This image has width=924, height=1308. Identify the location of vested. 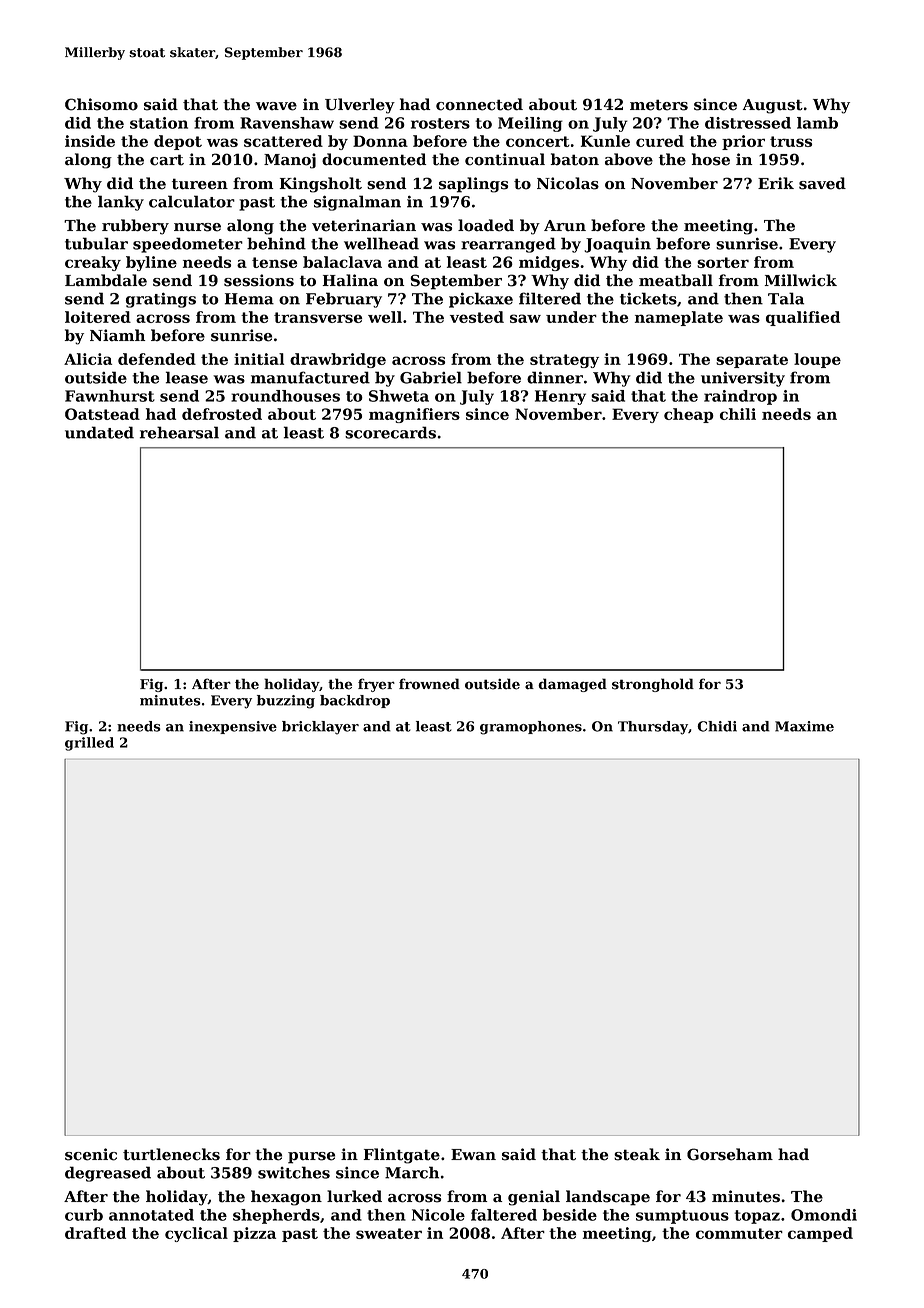
(477, 317).
